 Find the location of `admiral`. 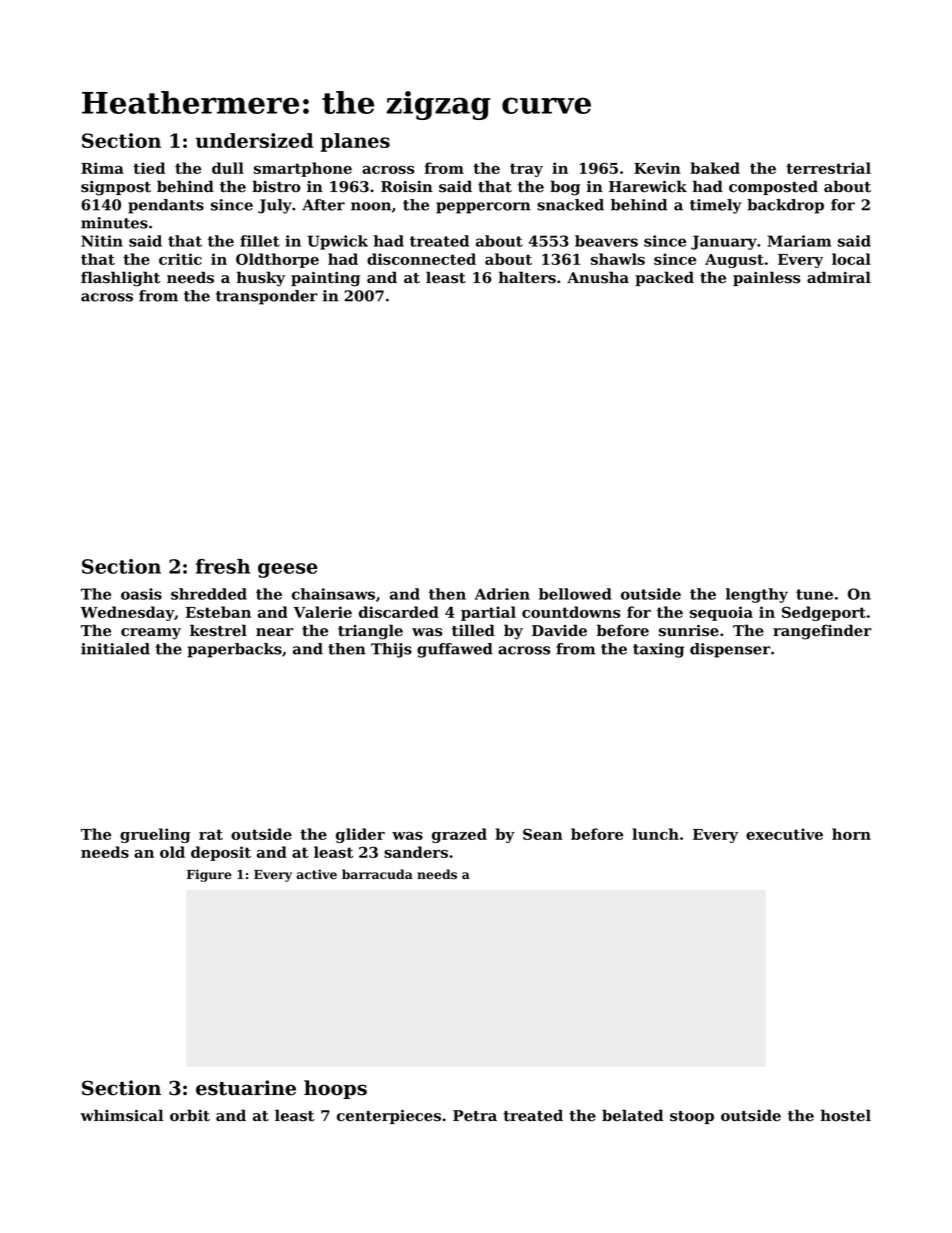

admiral is located at coordinates (839, 277).
